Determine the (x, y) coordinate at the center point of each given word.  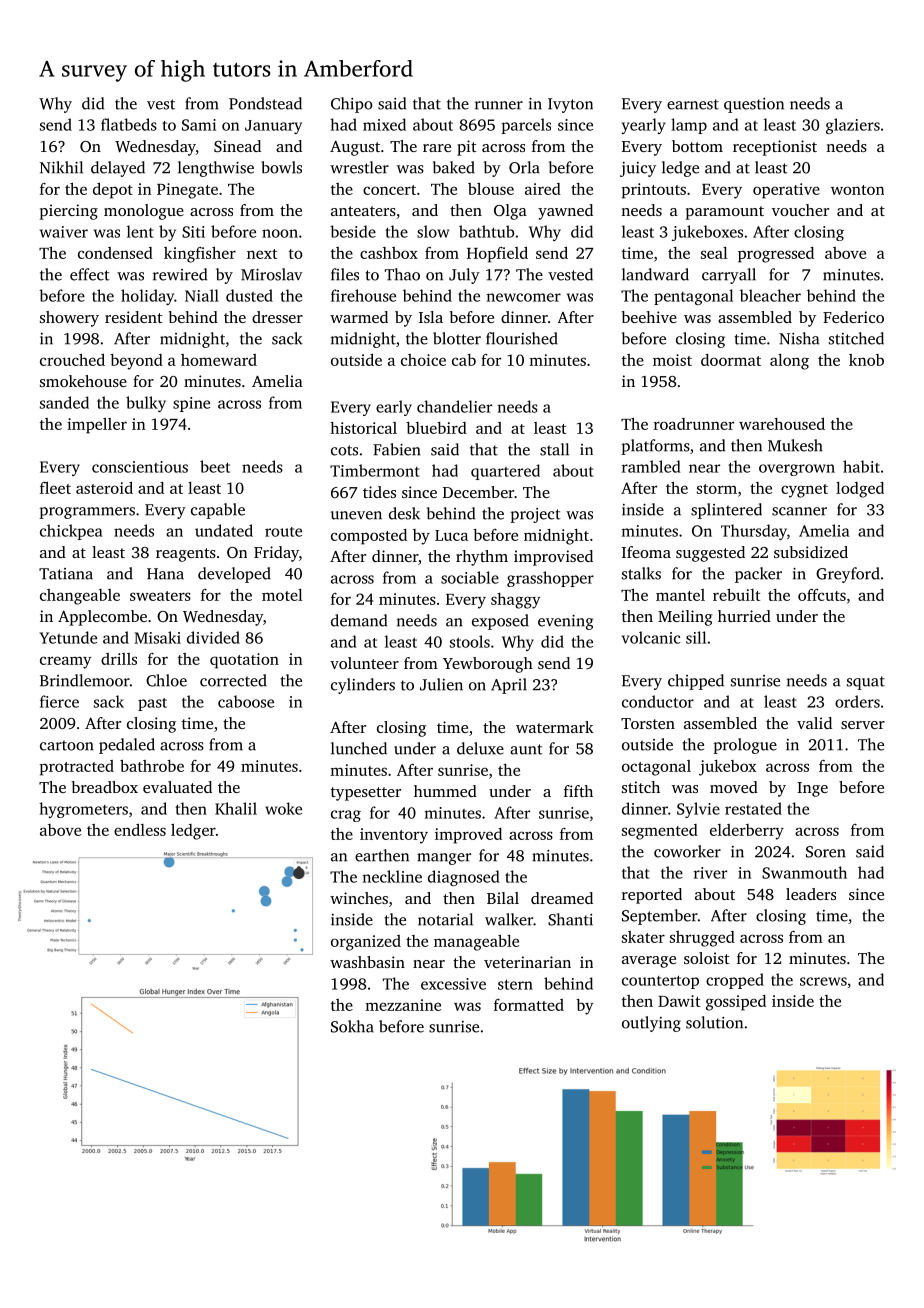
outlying (651, 1024)
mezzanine (403, 1005)
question (754, 105)
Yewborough (488, 665)
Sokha (352, 1026)
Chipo (352, 105)
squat (866, 683)
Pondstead (265, 103)
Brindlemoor (85, 680)
